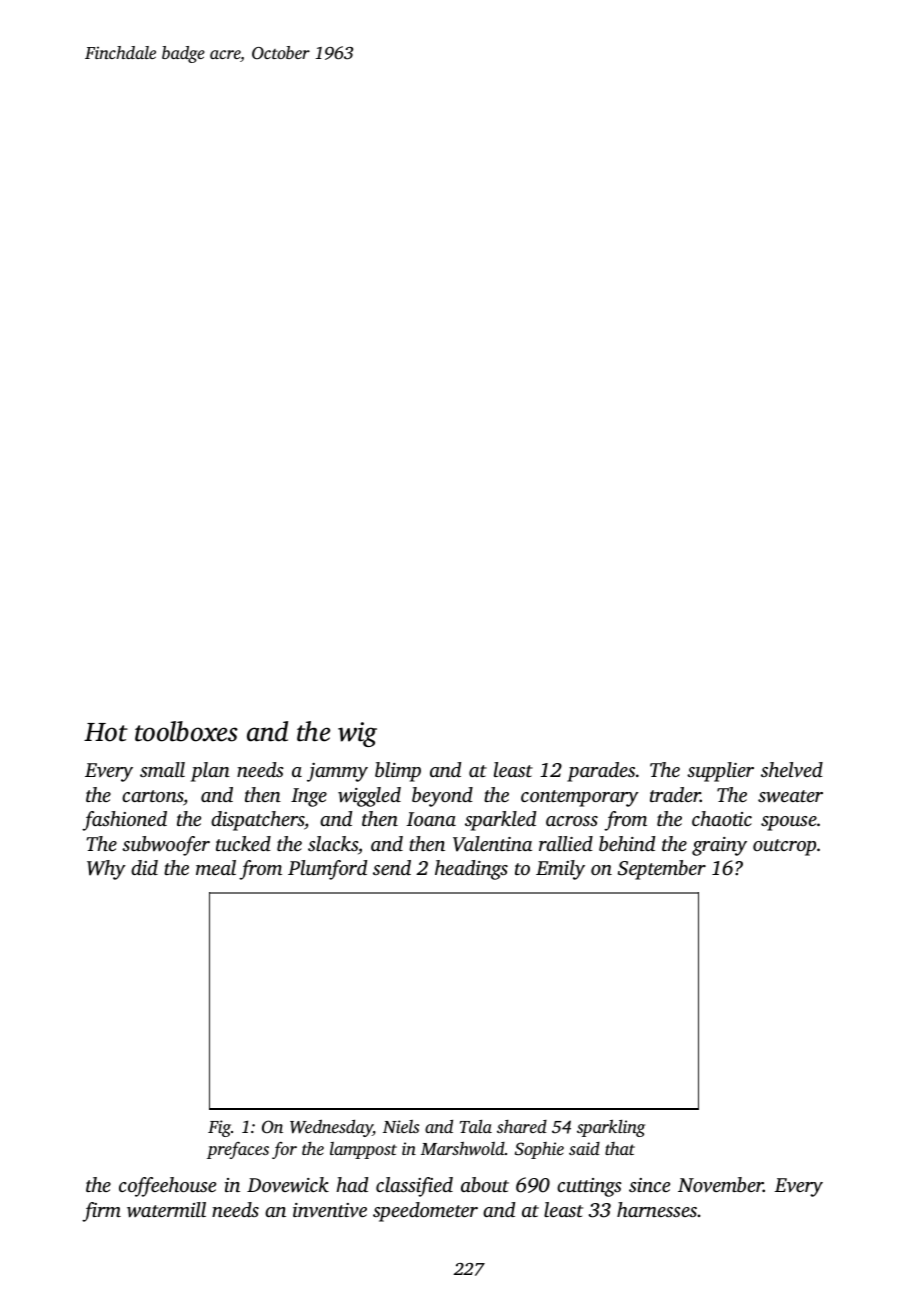 This screenshot has height=1316, width=908. I want to click on supplier, so click(720, 772).
